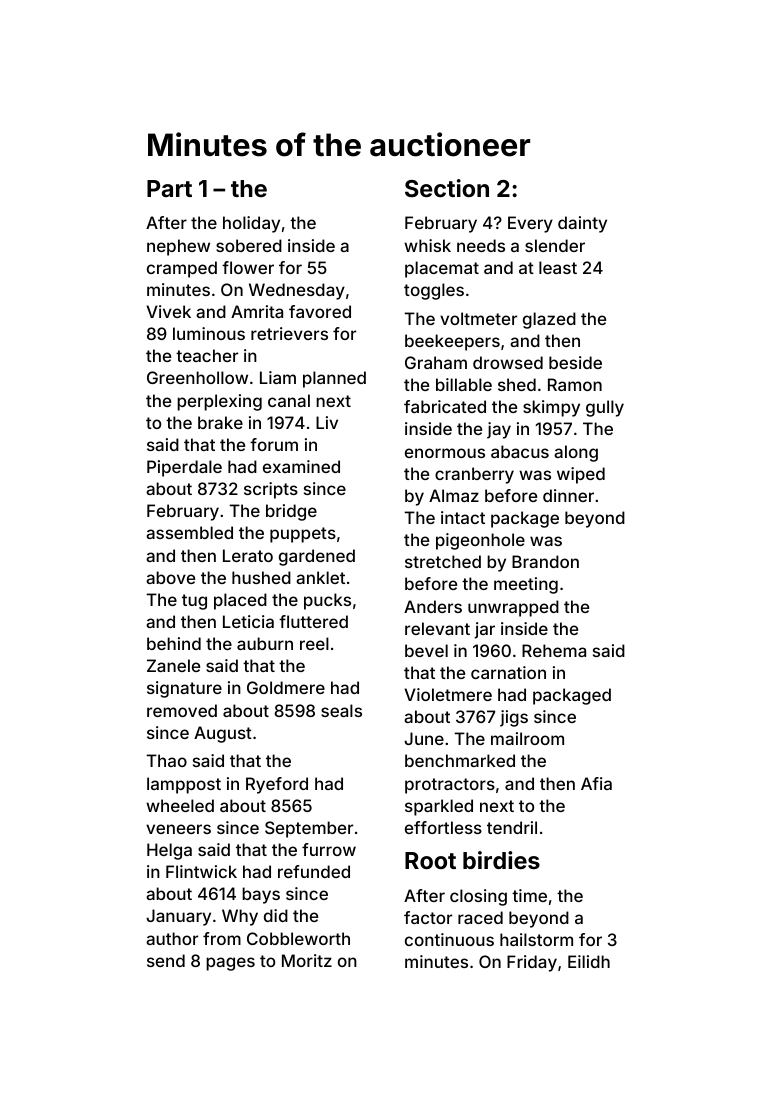  I want to click on removed, so click(182, 710).
